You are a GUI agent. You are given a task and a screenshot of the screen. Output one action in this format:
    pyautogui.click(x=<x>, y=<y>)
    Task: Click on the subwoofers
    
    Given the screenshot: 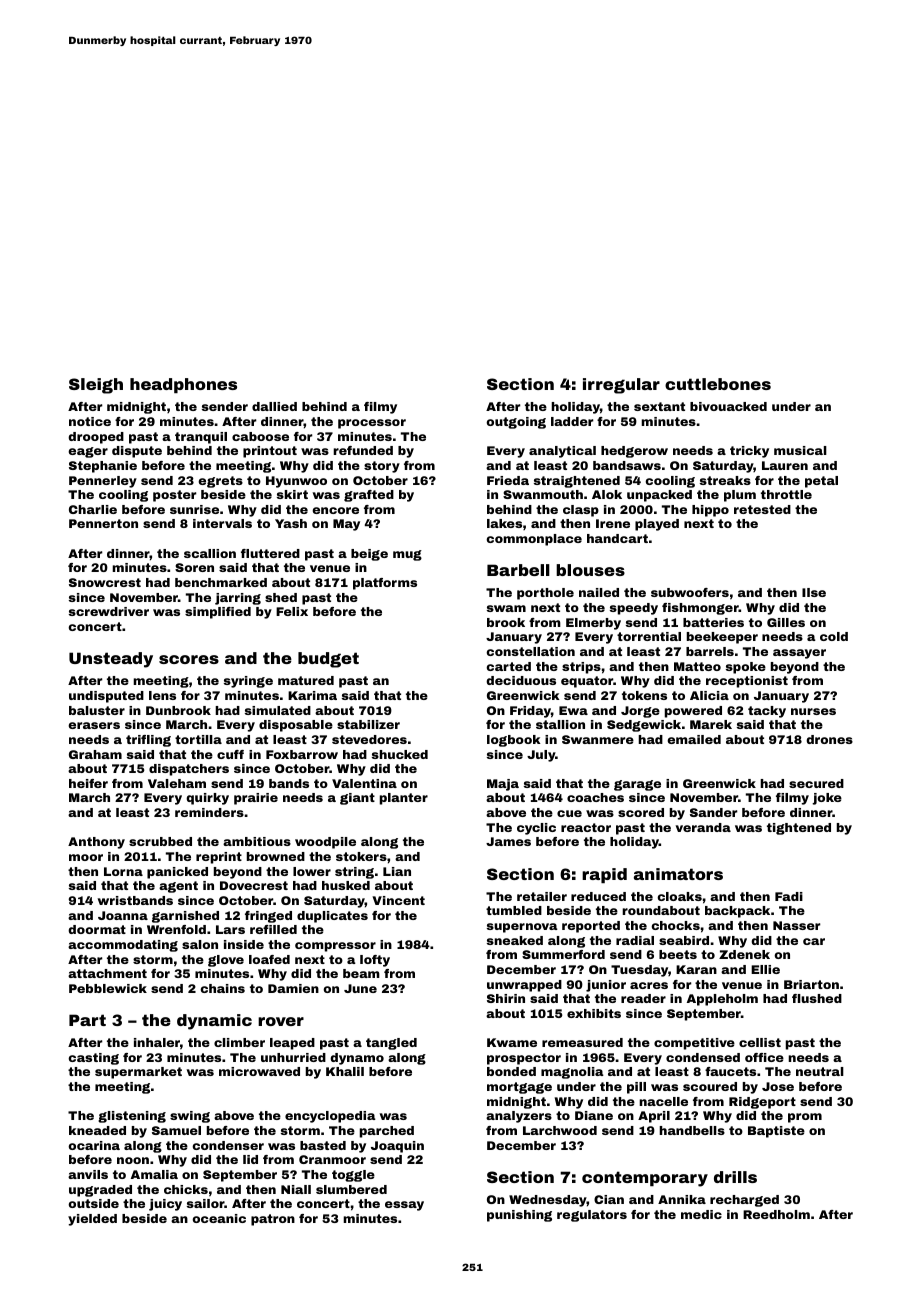 What is the action you would take?
    pyautogui.click(x=690, y=592)
